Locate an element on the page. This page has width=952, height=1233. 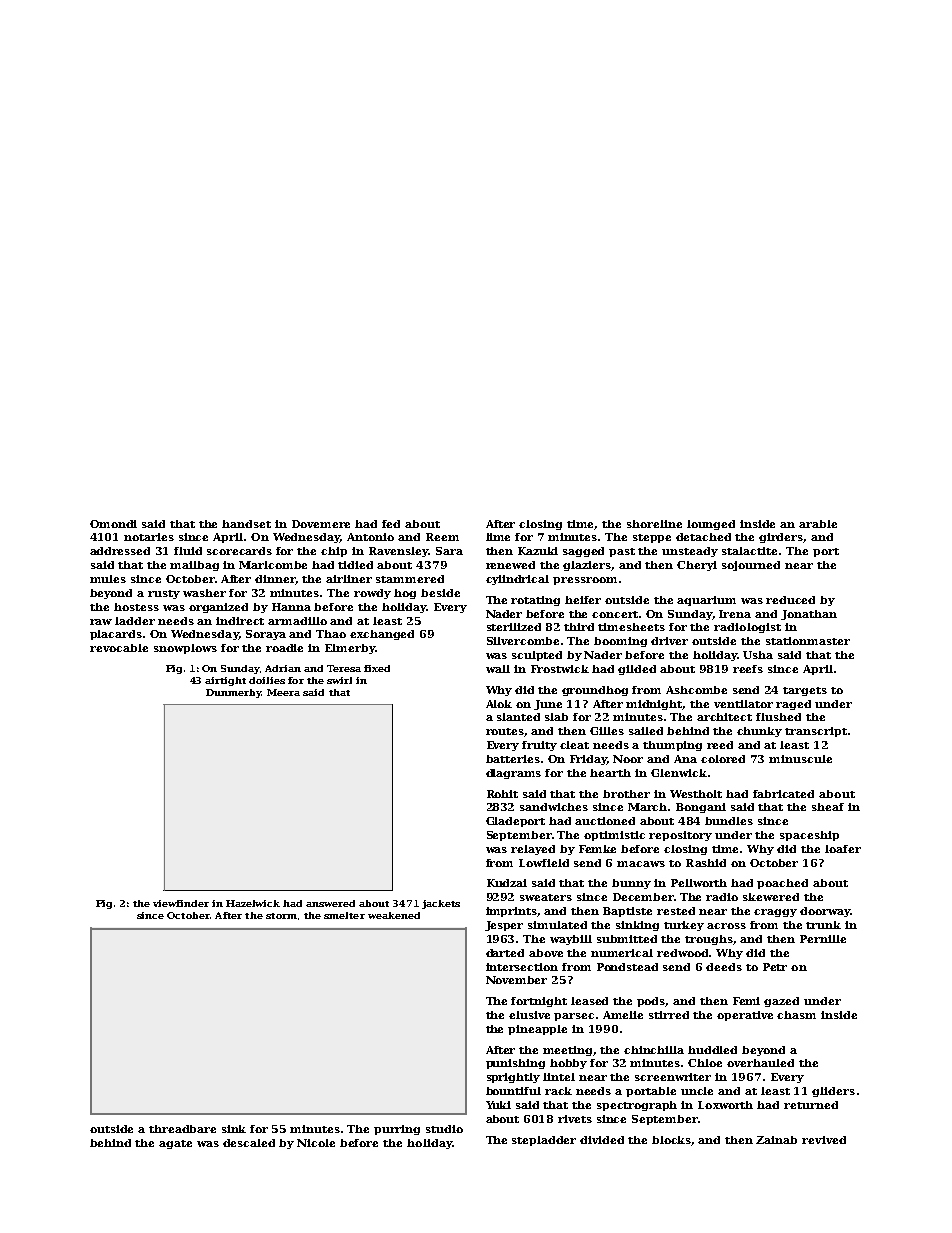
sagged is located at coordinates (583, 552).
